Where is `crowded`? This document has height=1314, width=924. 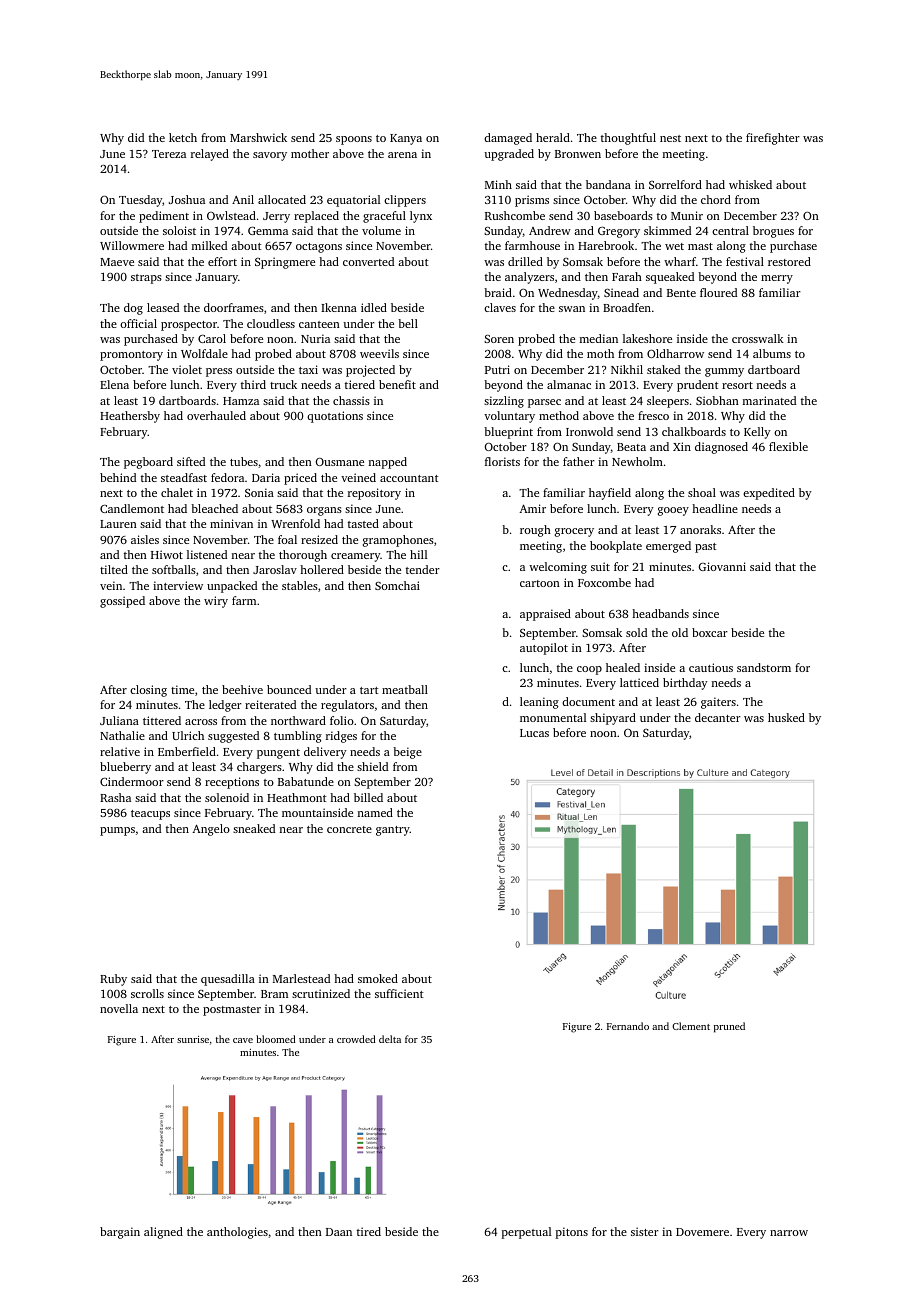
crowded is located at coordinates (356, 1039).
